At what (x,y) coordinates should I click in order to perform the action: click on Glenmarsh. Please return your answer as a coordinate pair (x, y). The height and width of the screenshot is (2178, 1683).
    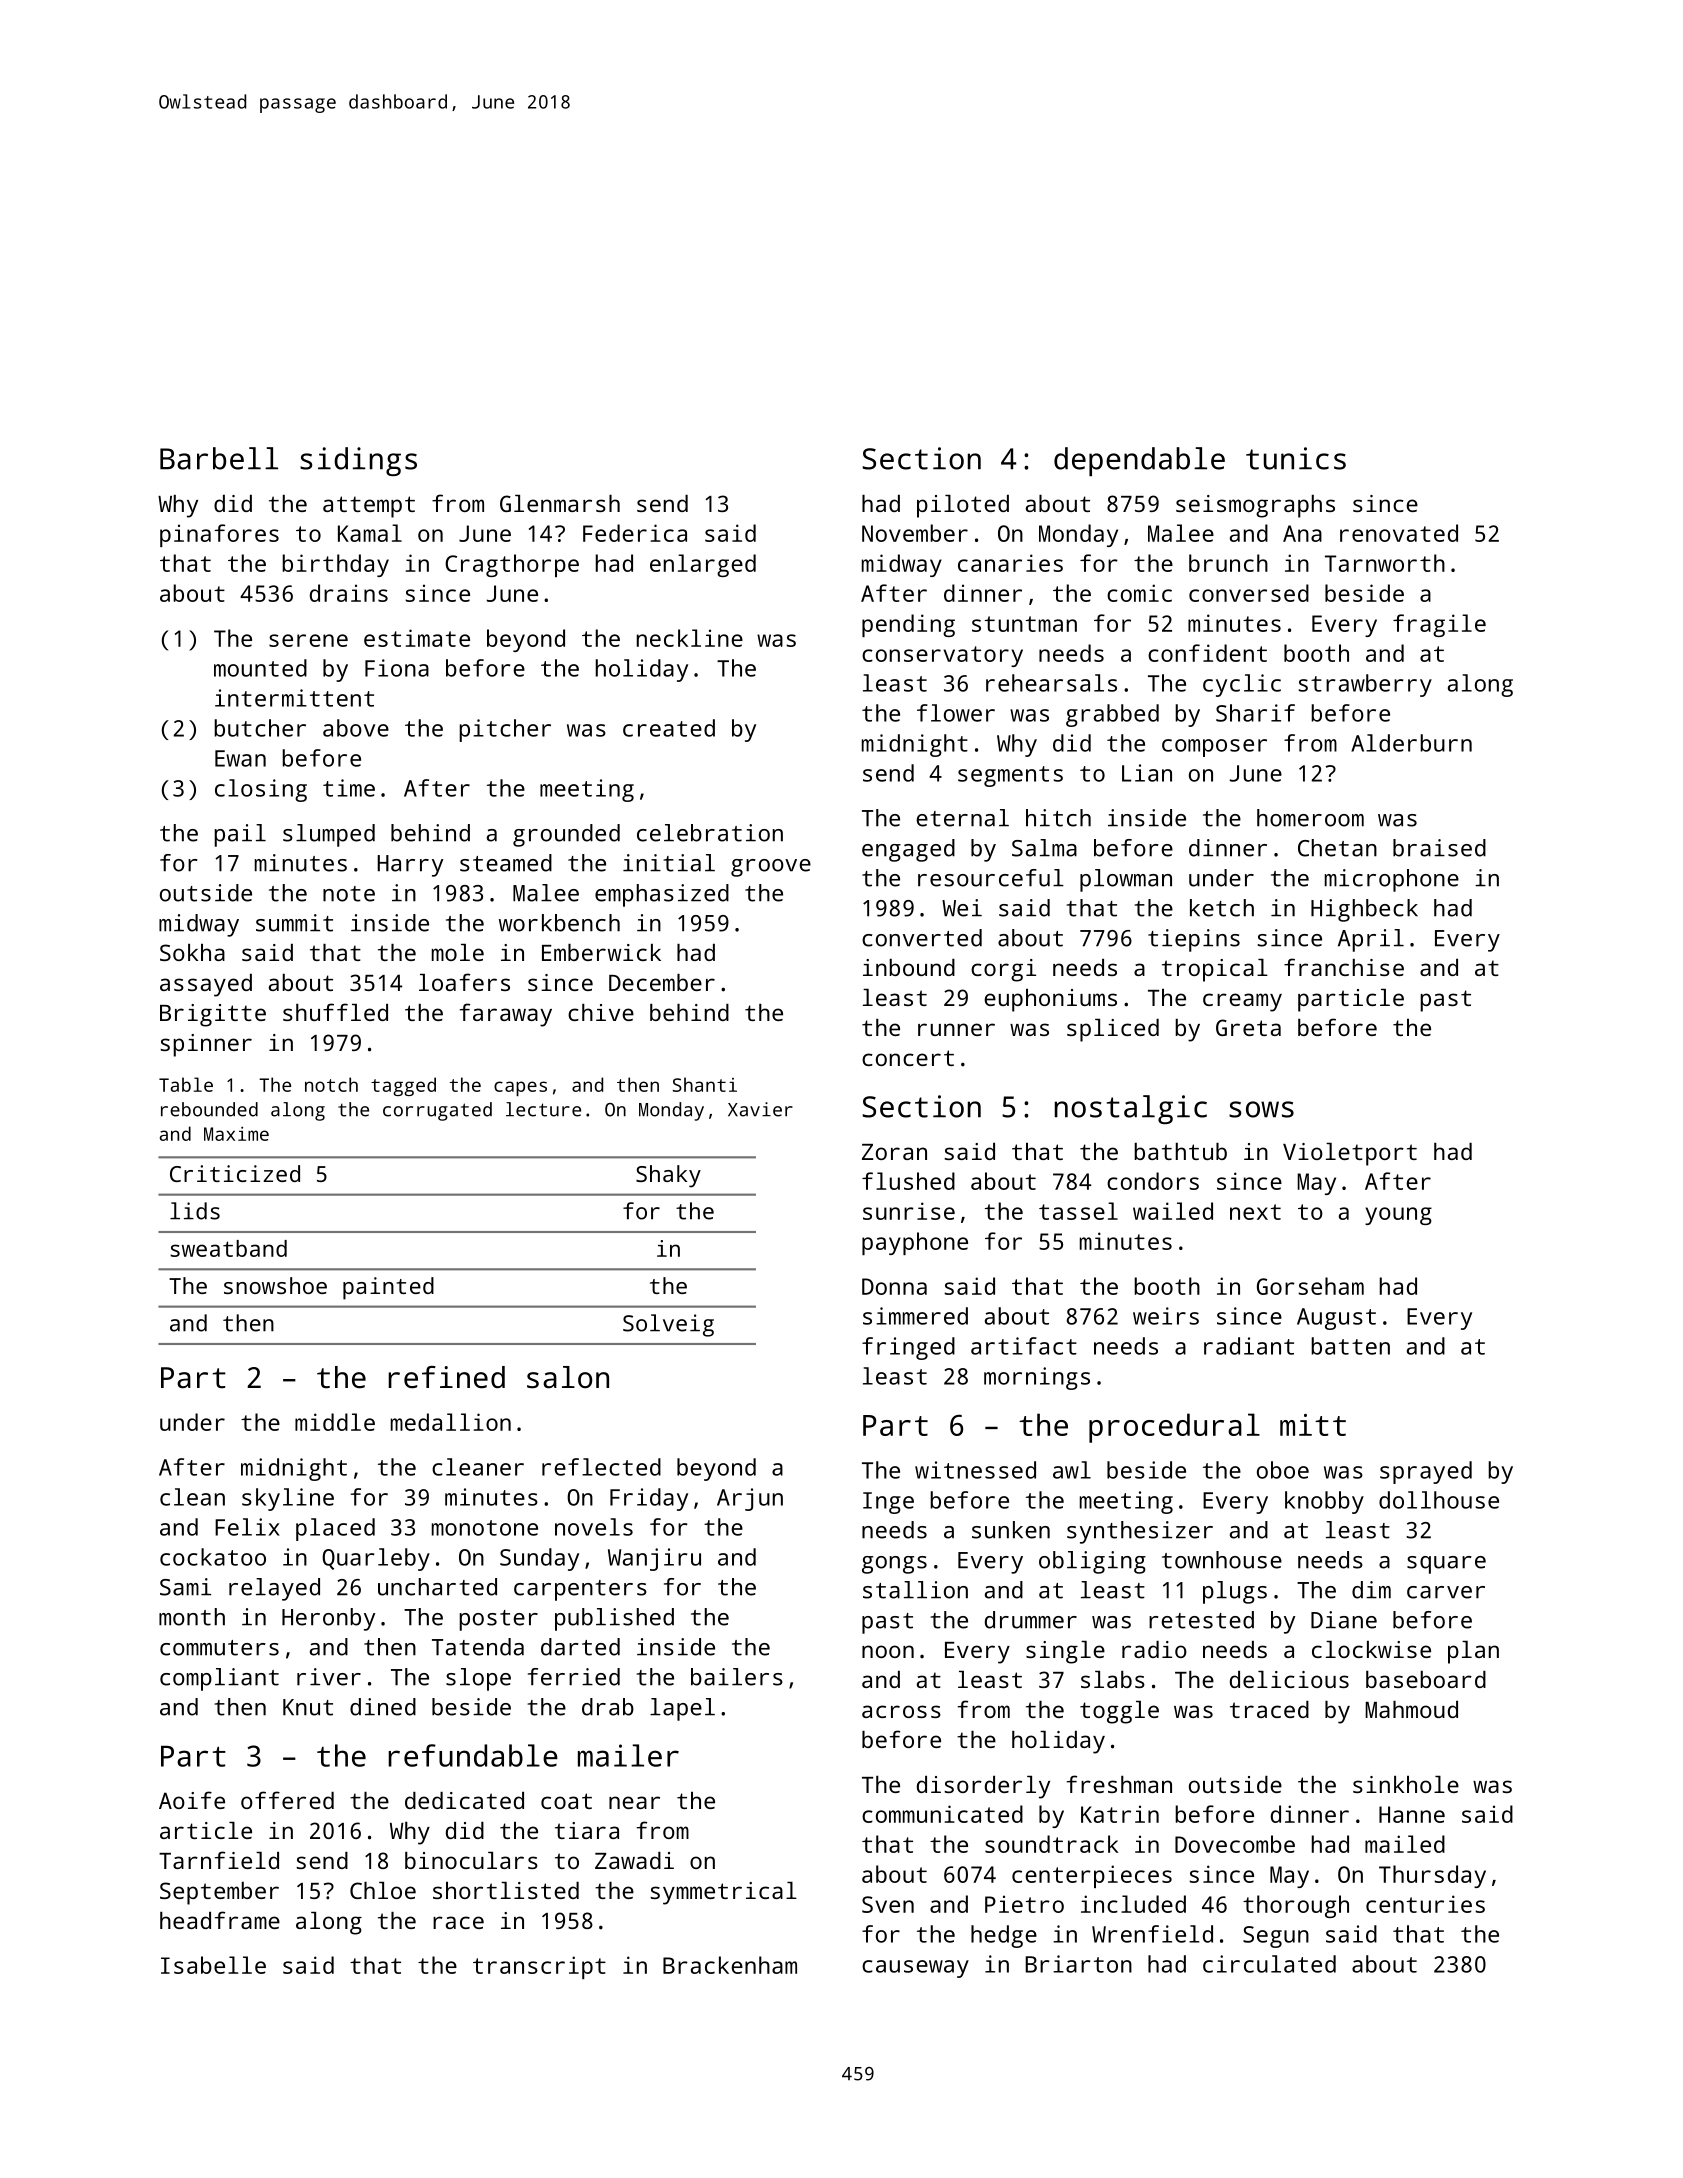
    Looking at the image, I should click on (560, 503).
